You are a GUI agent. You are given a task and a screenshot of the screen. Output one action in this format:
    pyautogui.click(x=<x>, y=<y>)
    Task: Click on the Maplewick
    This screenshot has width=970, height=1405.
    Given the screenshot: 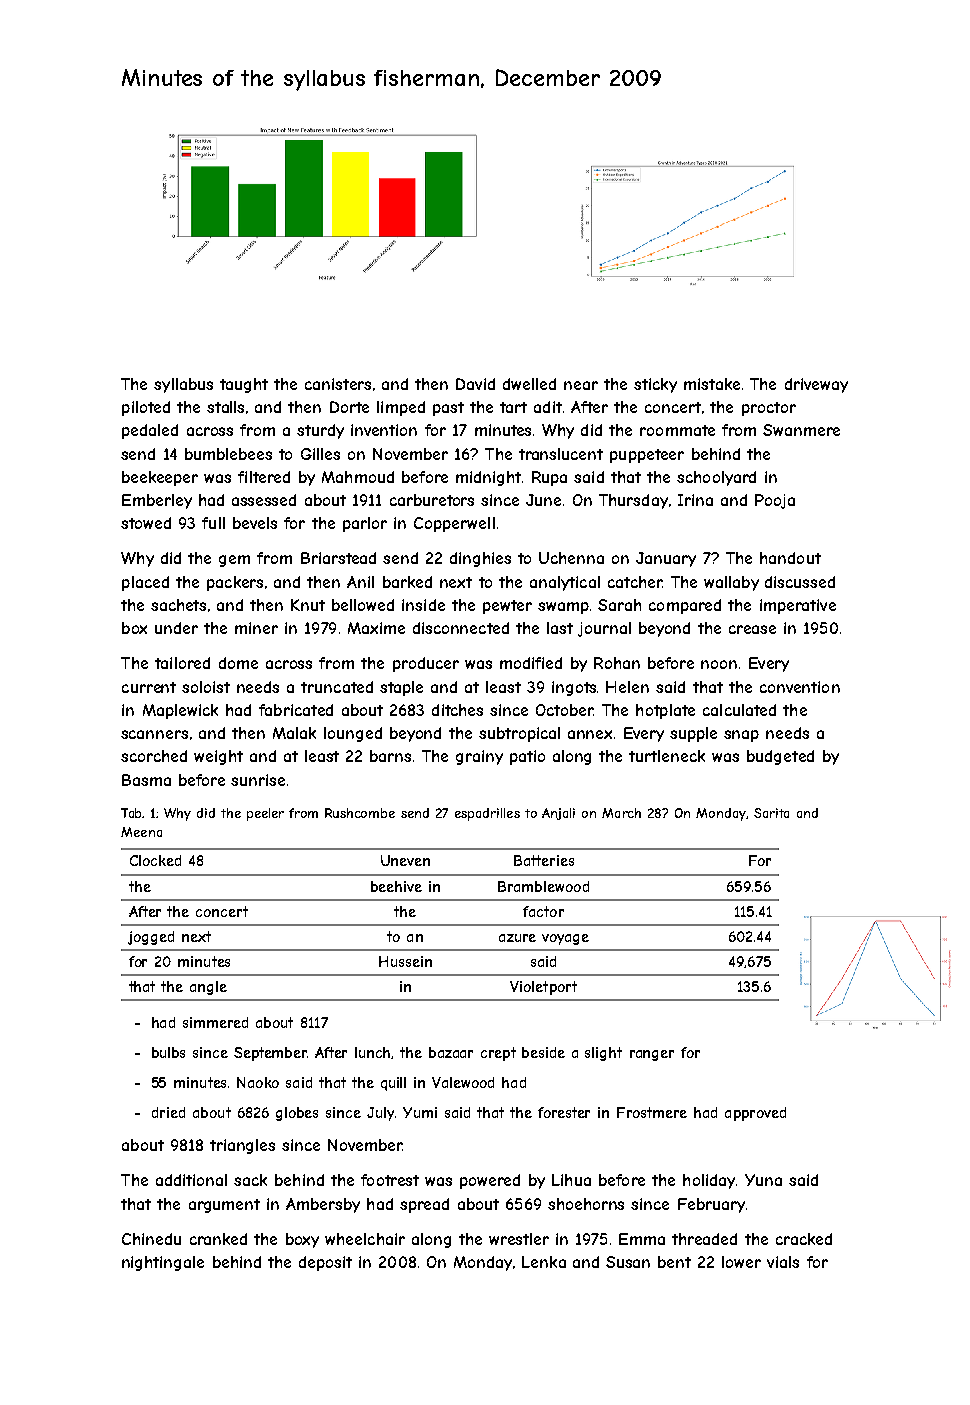 What is the action you would take?
    pyautogui.click(x=180, y=711)
